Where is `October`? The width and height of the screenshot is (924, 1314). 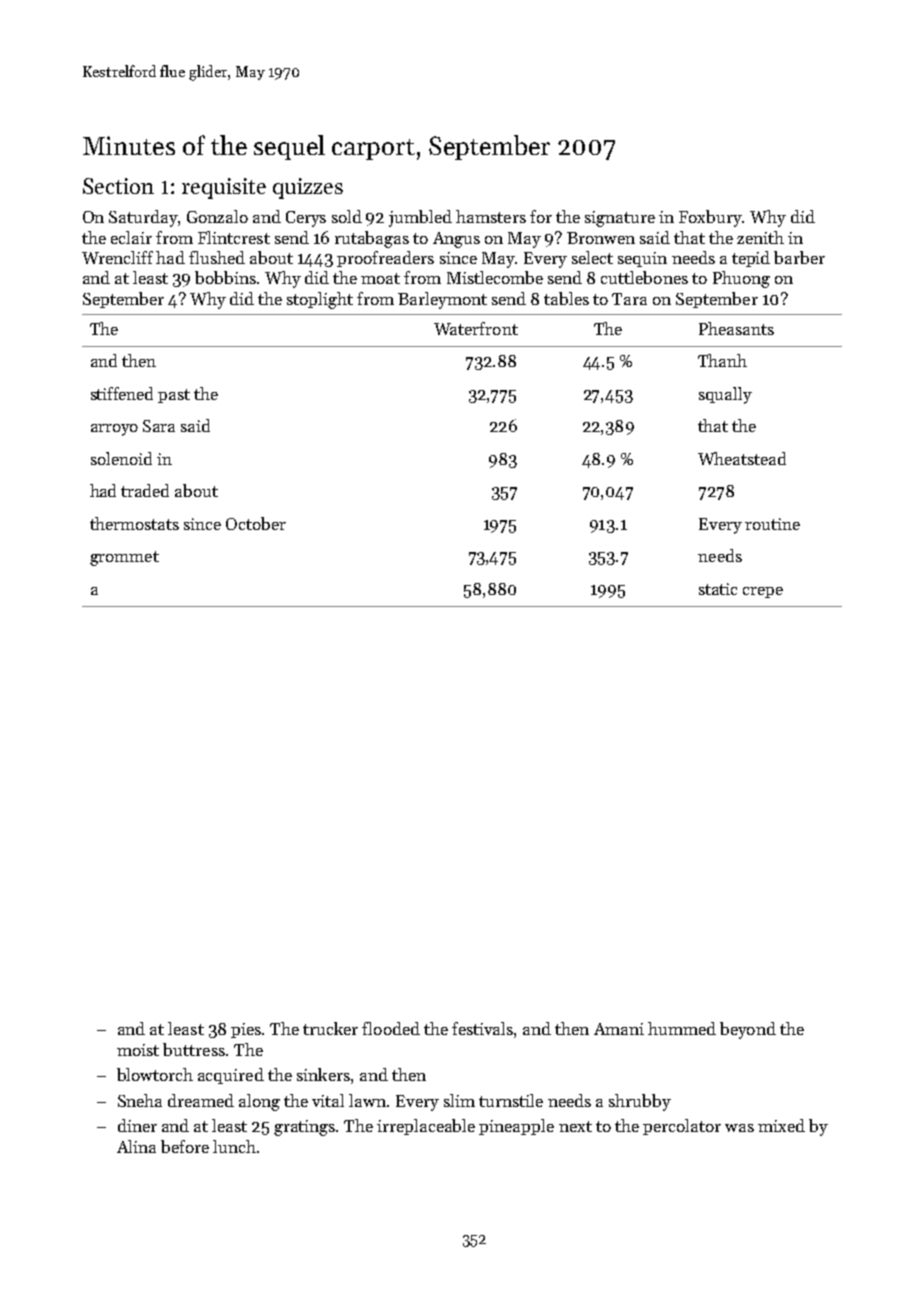
October is located at coordinates (256, 523).
